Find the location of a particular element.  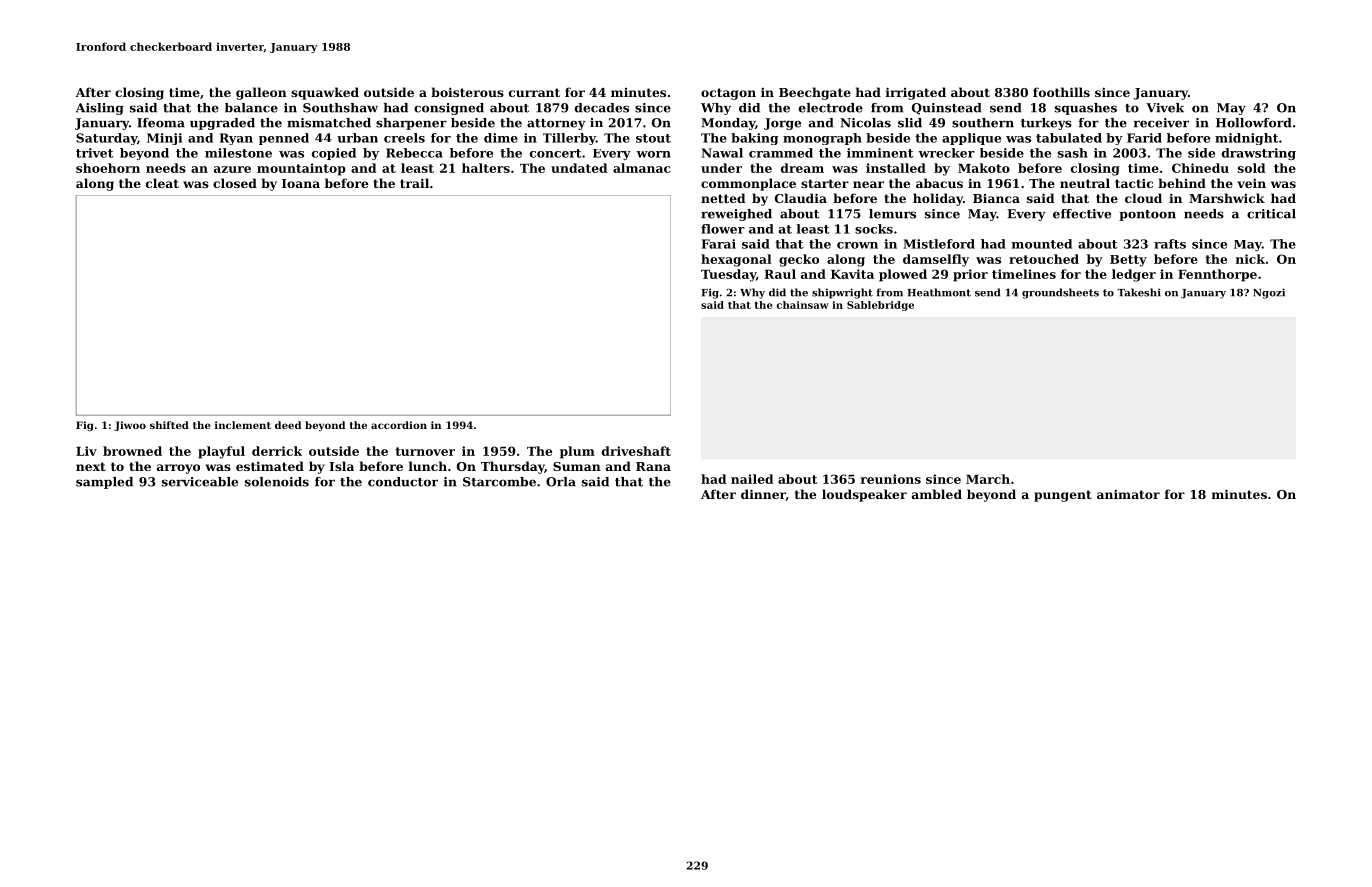

cleat is located at coordinates (162, 183).
